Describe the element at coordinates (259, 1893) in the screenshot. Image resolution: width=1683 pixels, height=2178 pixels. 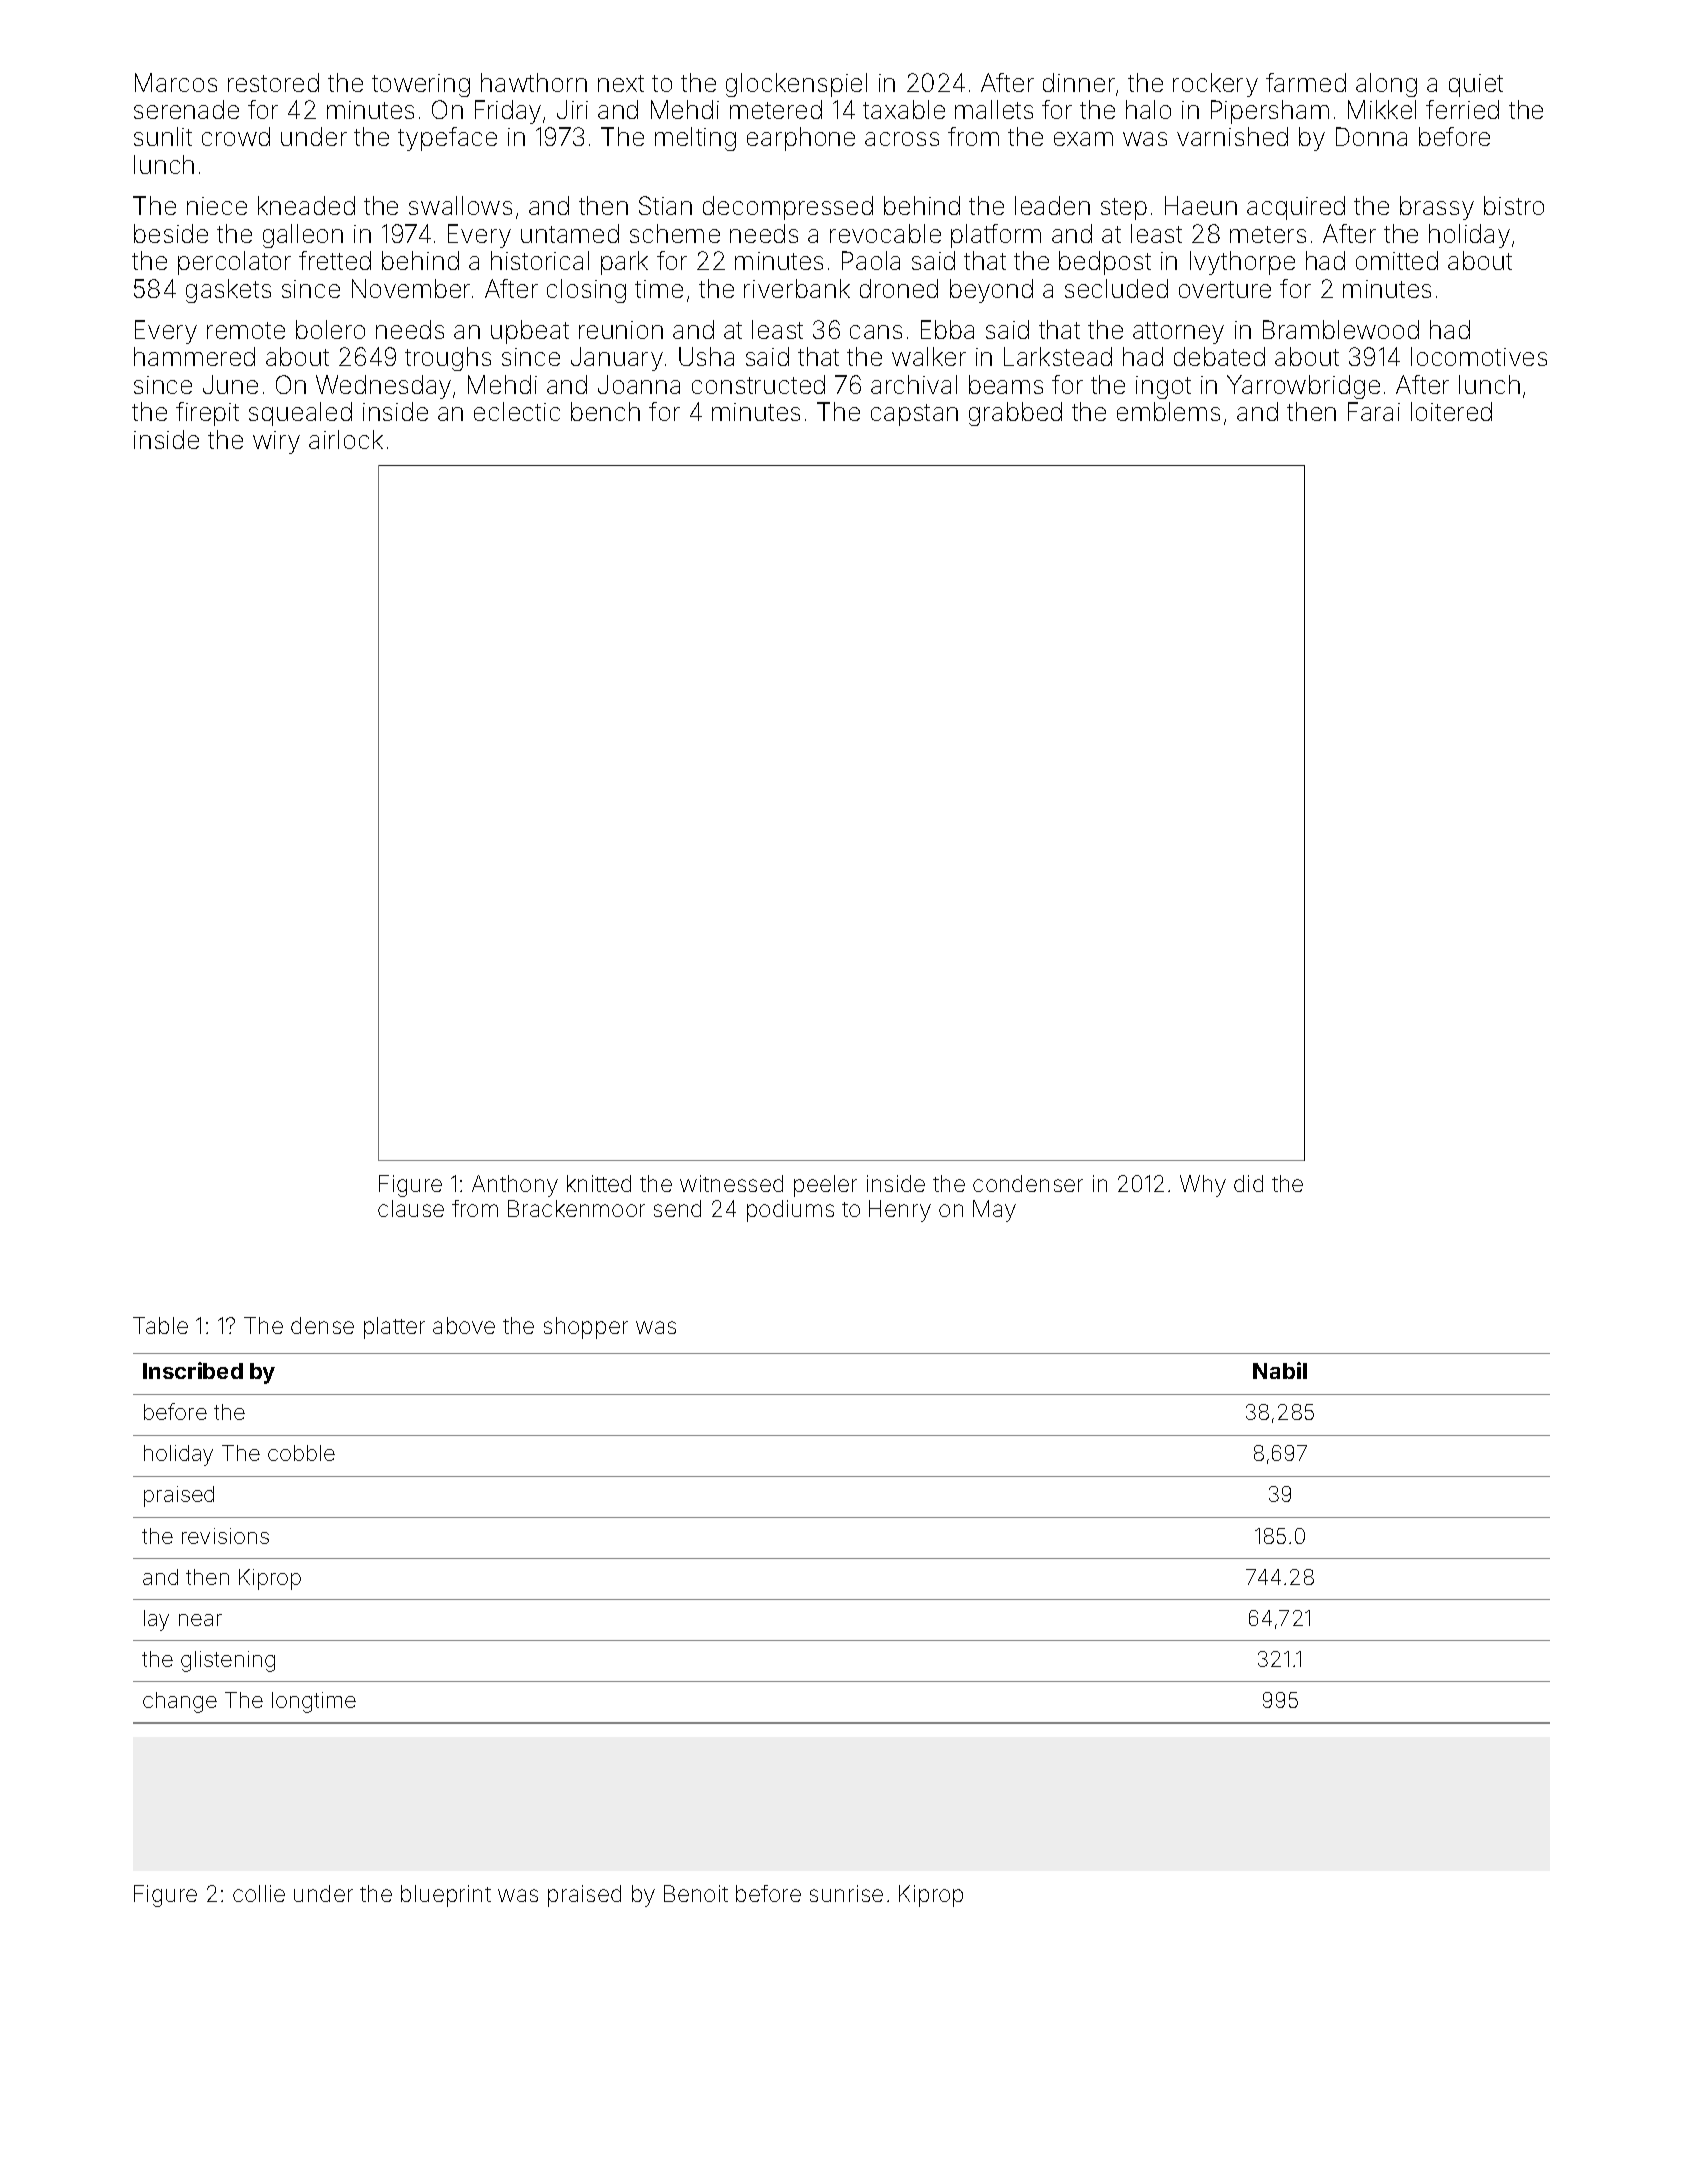
I see `collie` at that location.
